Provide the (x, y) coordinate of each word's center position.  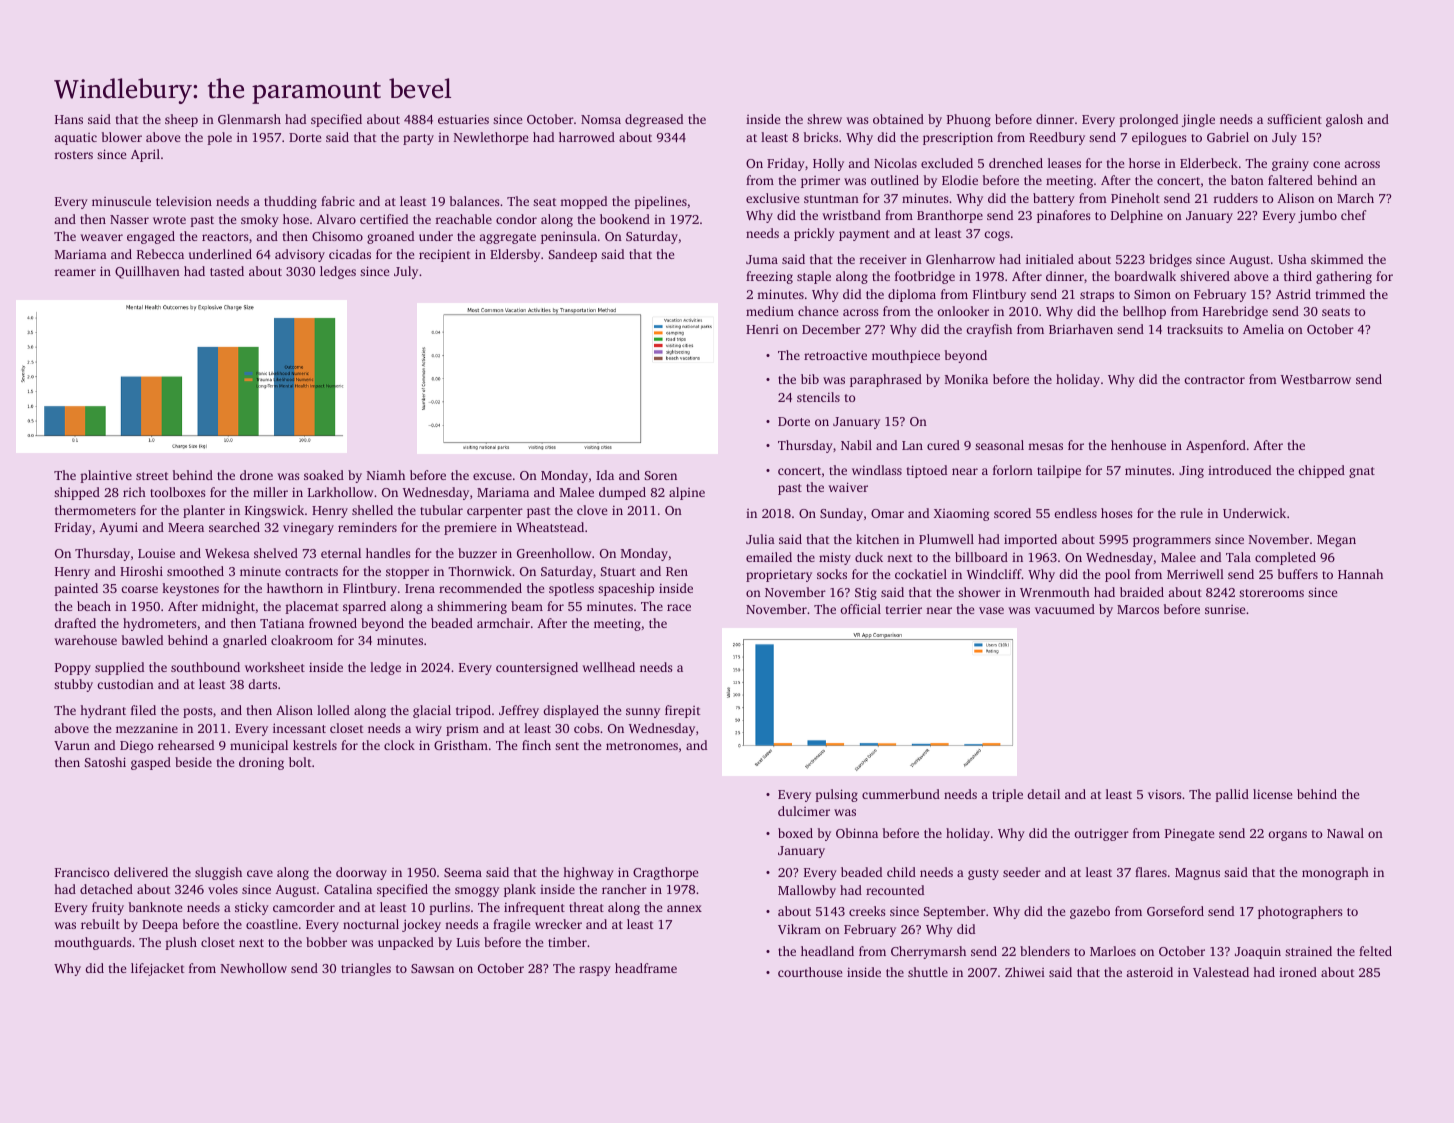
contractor (1214, 380)
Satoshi (105, 762)
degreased (654, 120)
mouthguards (93, 943)
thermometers (95, 510)
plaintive (106, 476)
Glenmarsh (249, 119)
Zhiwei (1025, 972)
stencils (818, 397)
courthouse (810, 972)
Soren (661, 475)
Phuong (969, 120)
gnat (1362, 472)
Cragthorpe (665, 873)
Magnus (1197, 874)
